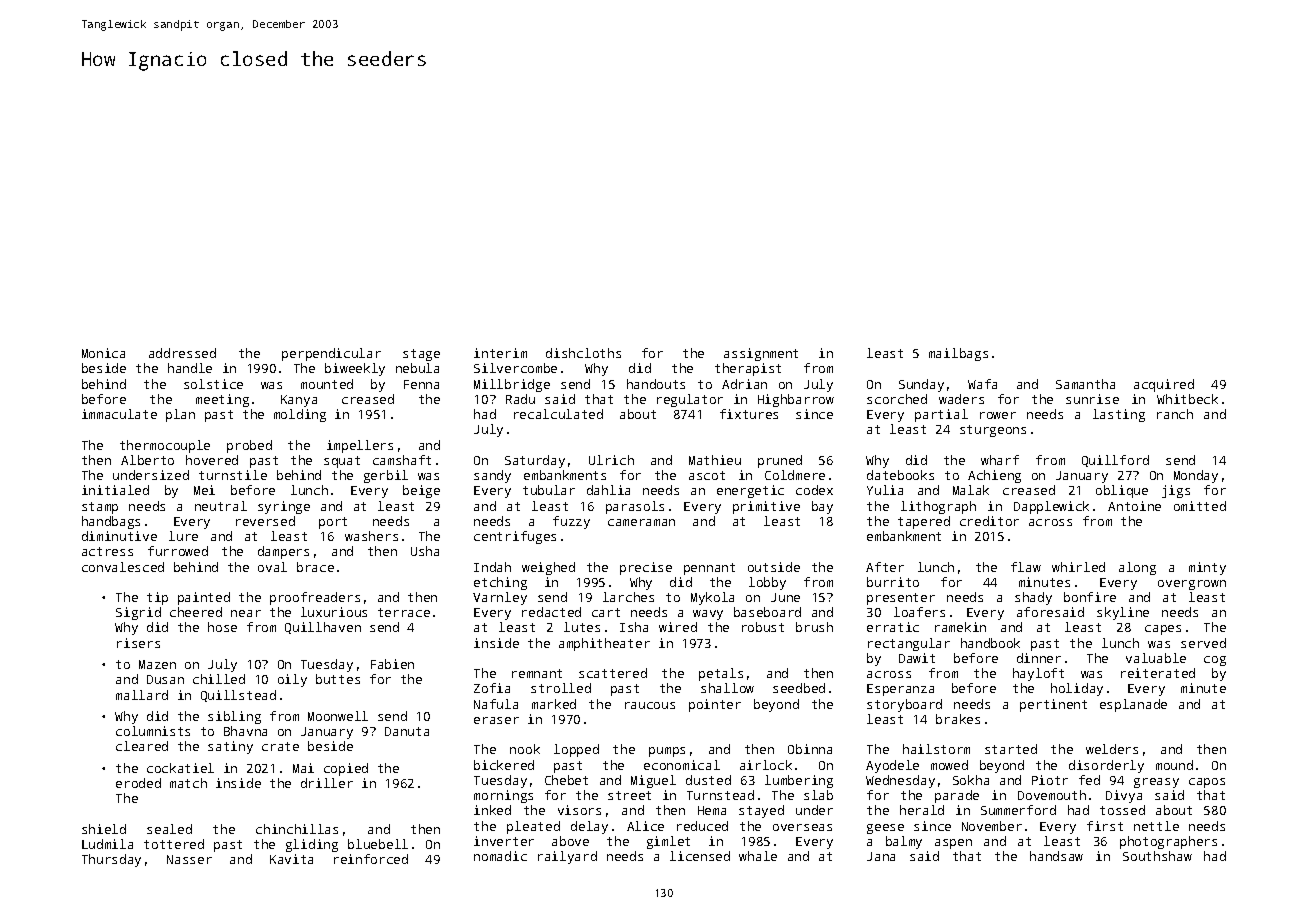 The image size is (1308, 924). Describe the element at coordinates (810, 749) in the document. I see `Obinna` at that location.
